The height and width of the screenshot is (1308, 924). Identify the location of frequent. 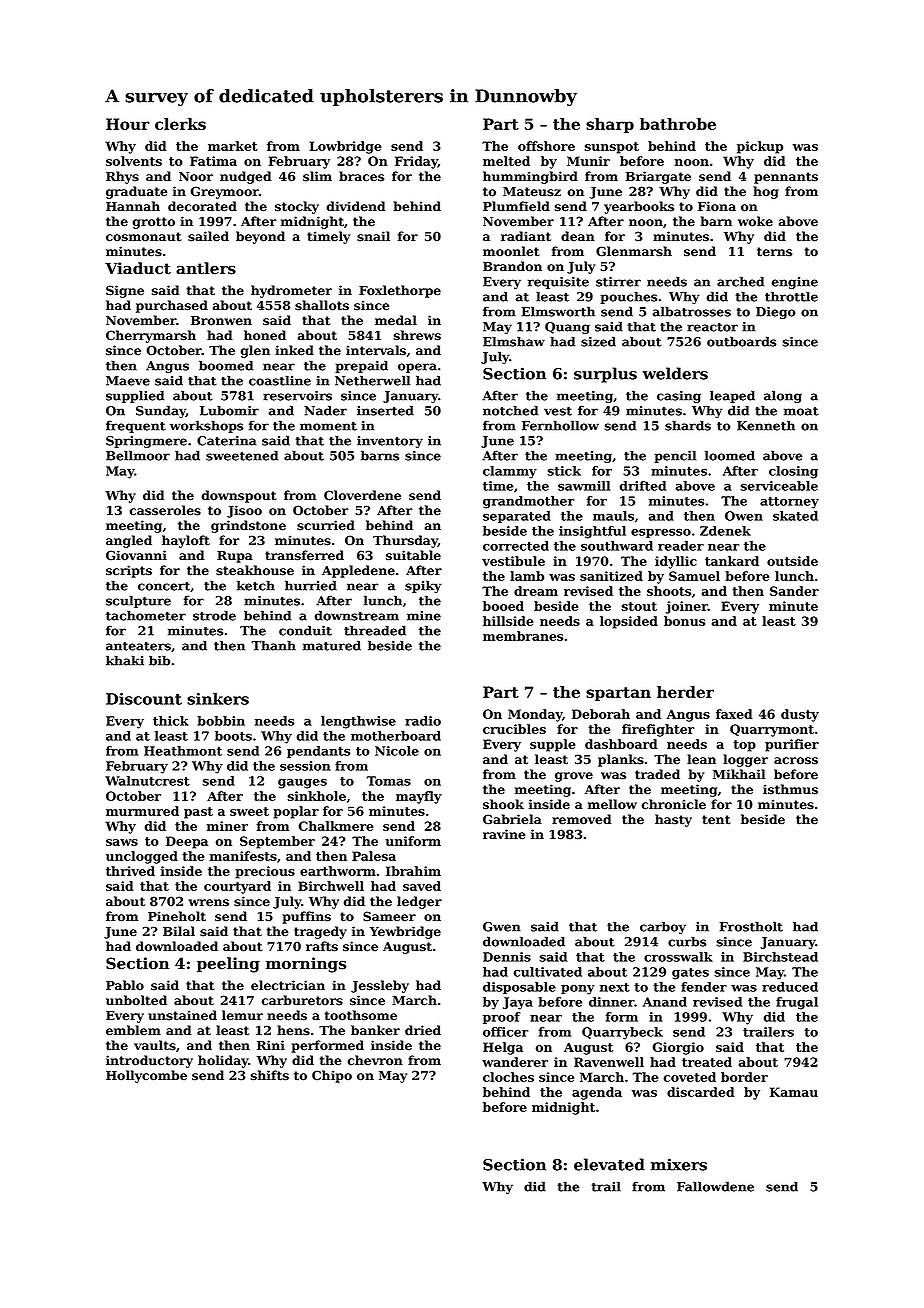
(136, 426).
